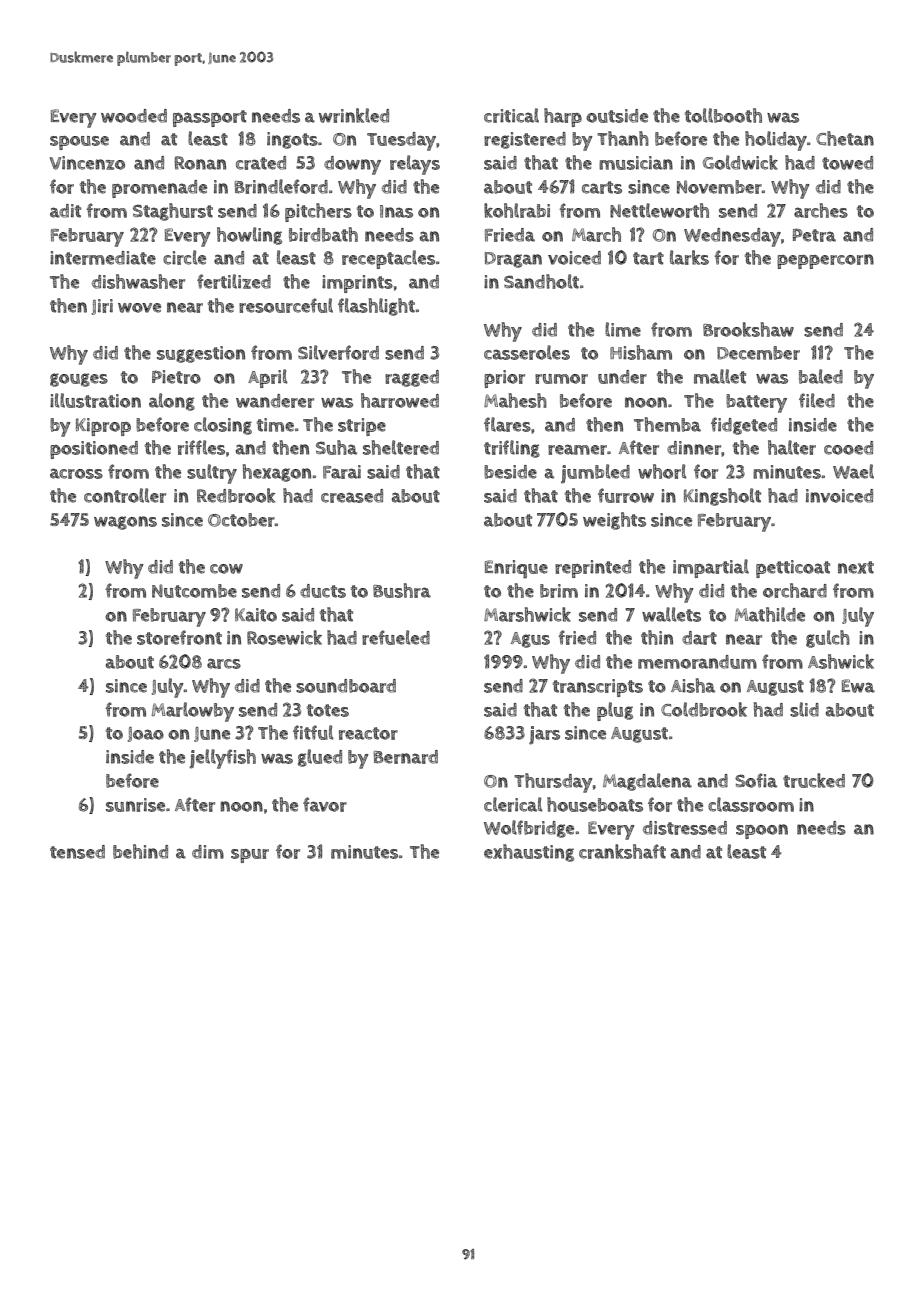  What do you see at coordinates (352, 165) in the screenshot?
I see `downy` at bounding box center [352, 165].
